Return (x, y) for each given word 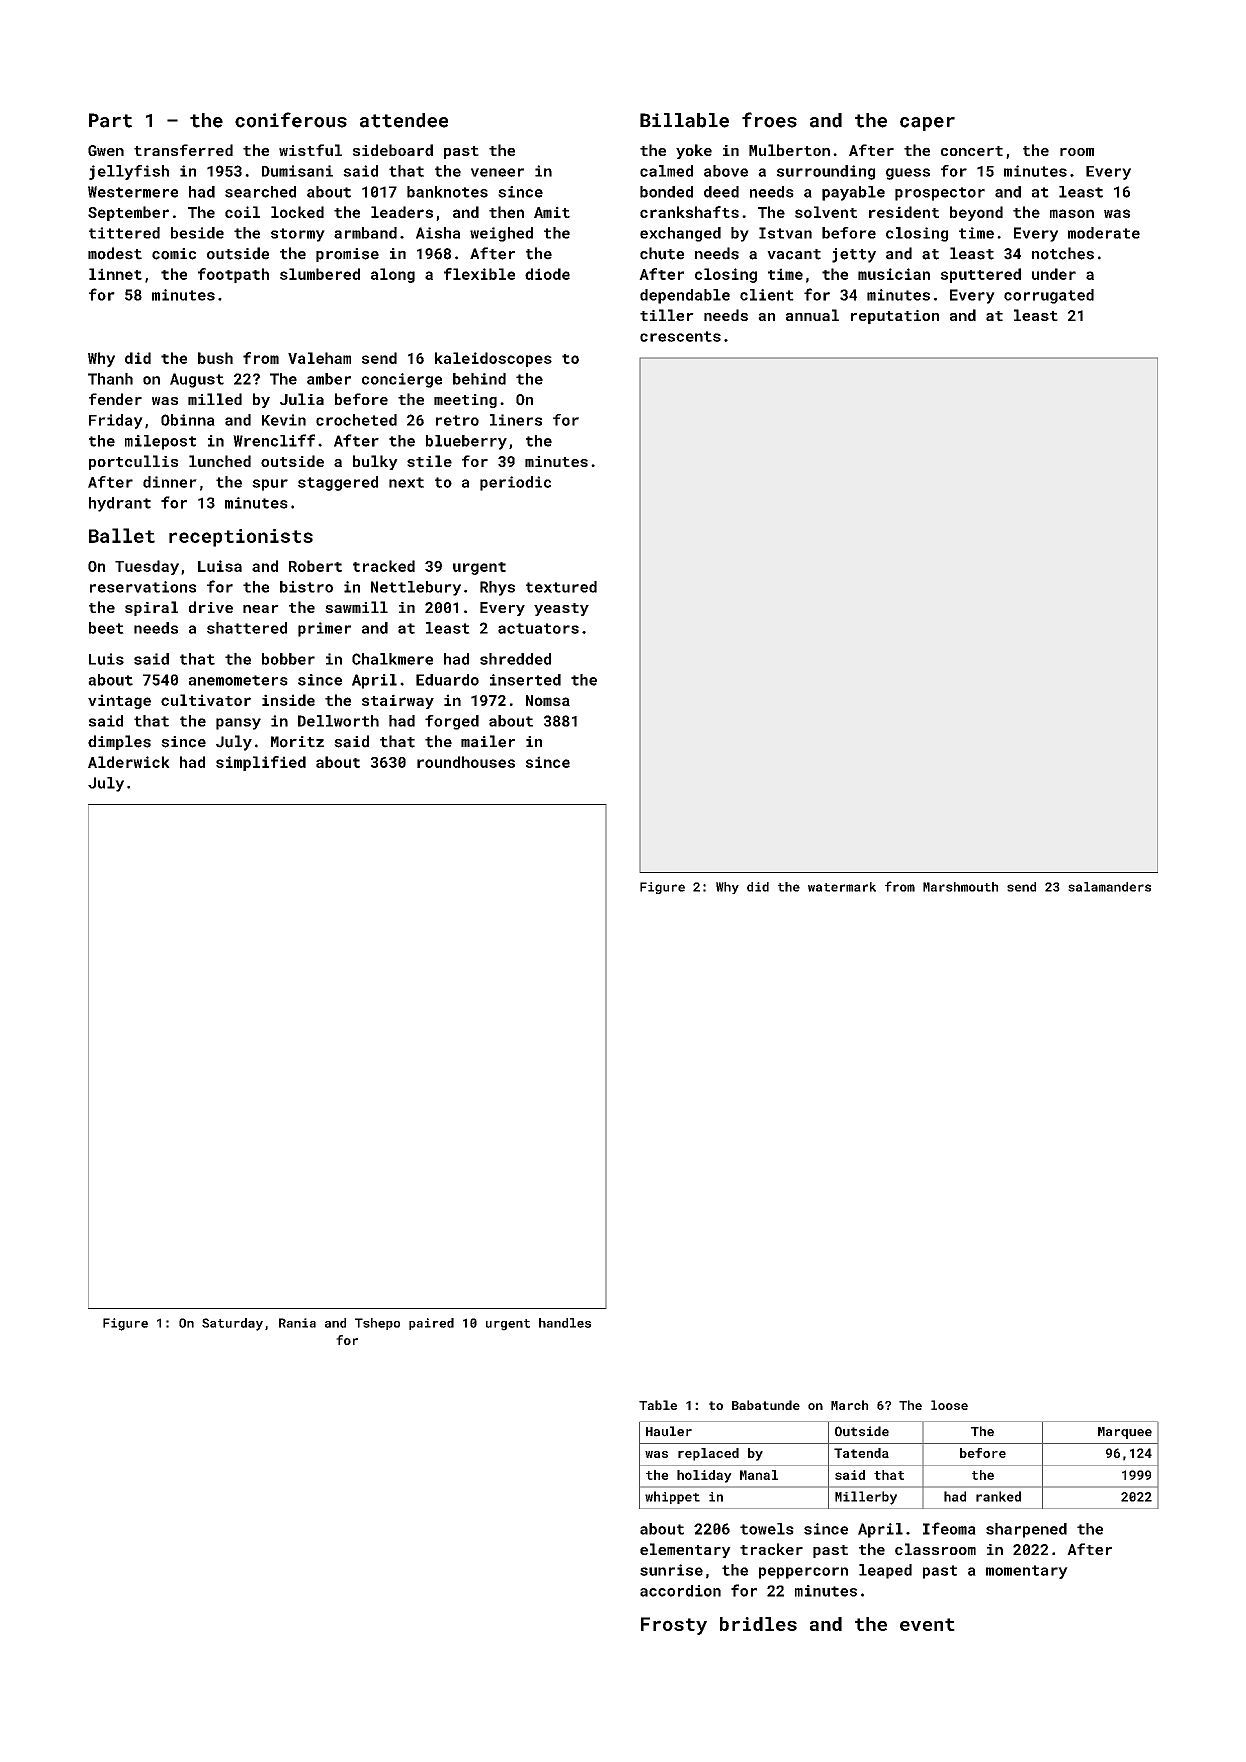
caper (927, 124)
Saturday (232, 1324)
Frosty (674, 1626)
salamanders (1109, 887)
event (927, 1624)
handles (565, 1323)
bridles (758, 1624)
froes (769, 120)
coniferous (291, 120)
